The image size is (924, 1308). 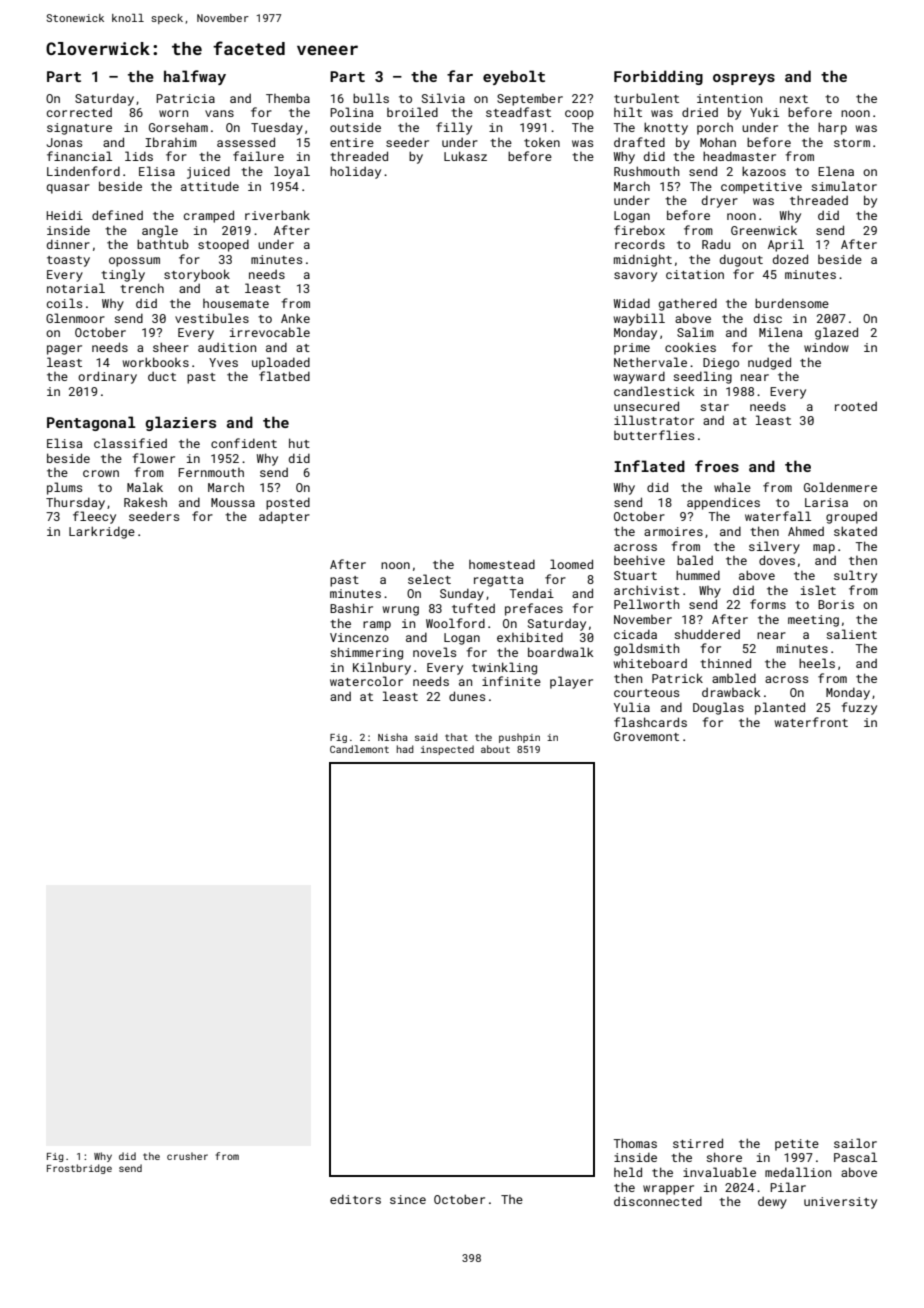 I want to click on Frostbridge, so click(x=79, y=1169).
